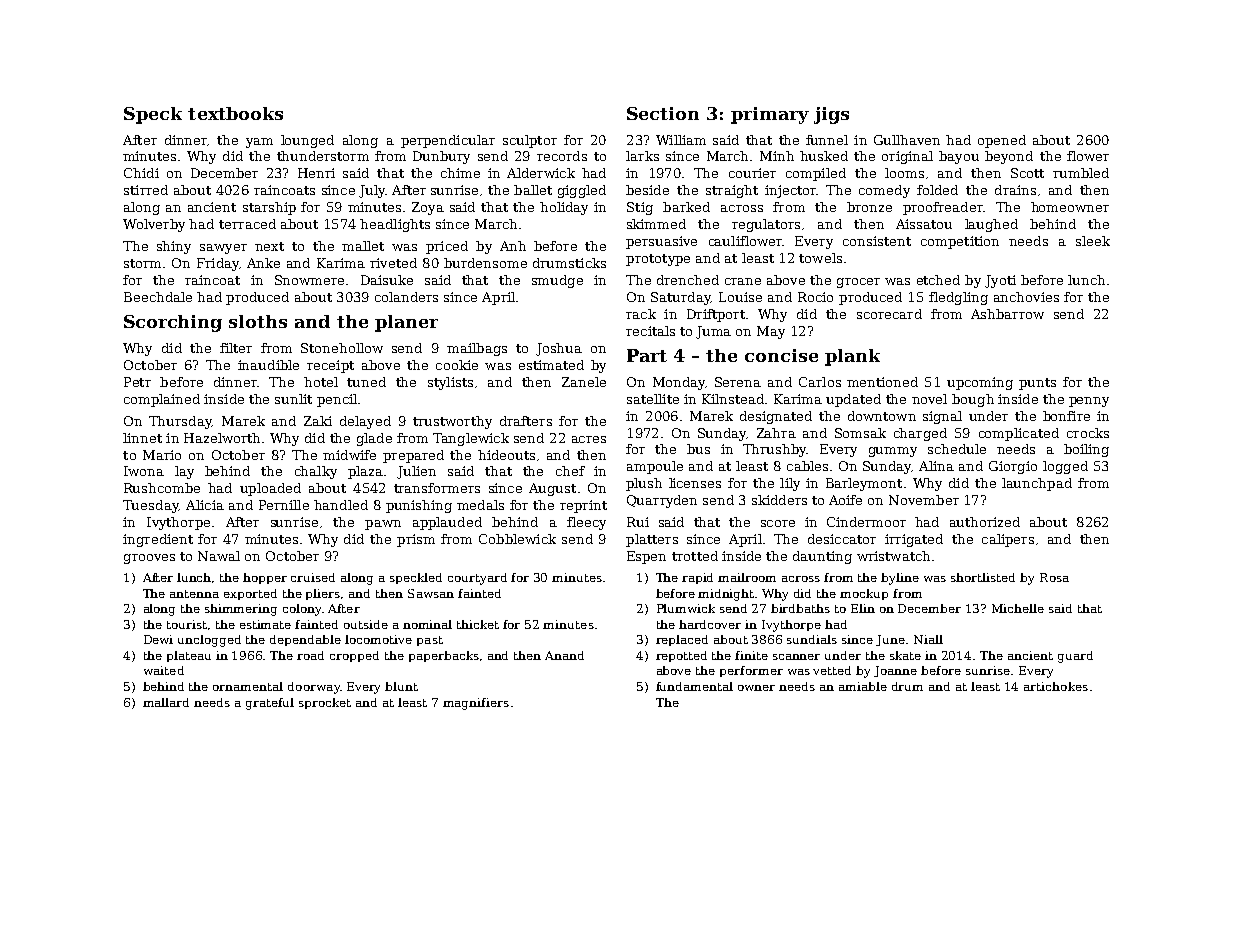 This screenshot has width=1233, height=952. I want to click on smudge, so click(557, 281).
